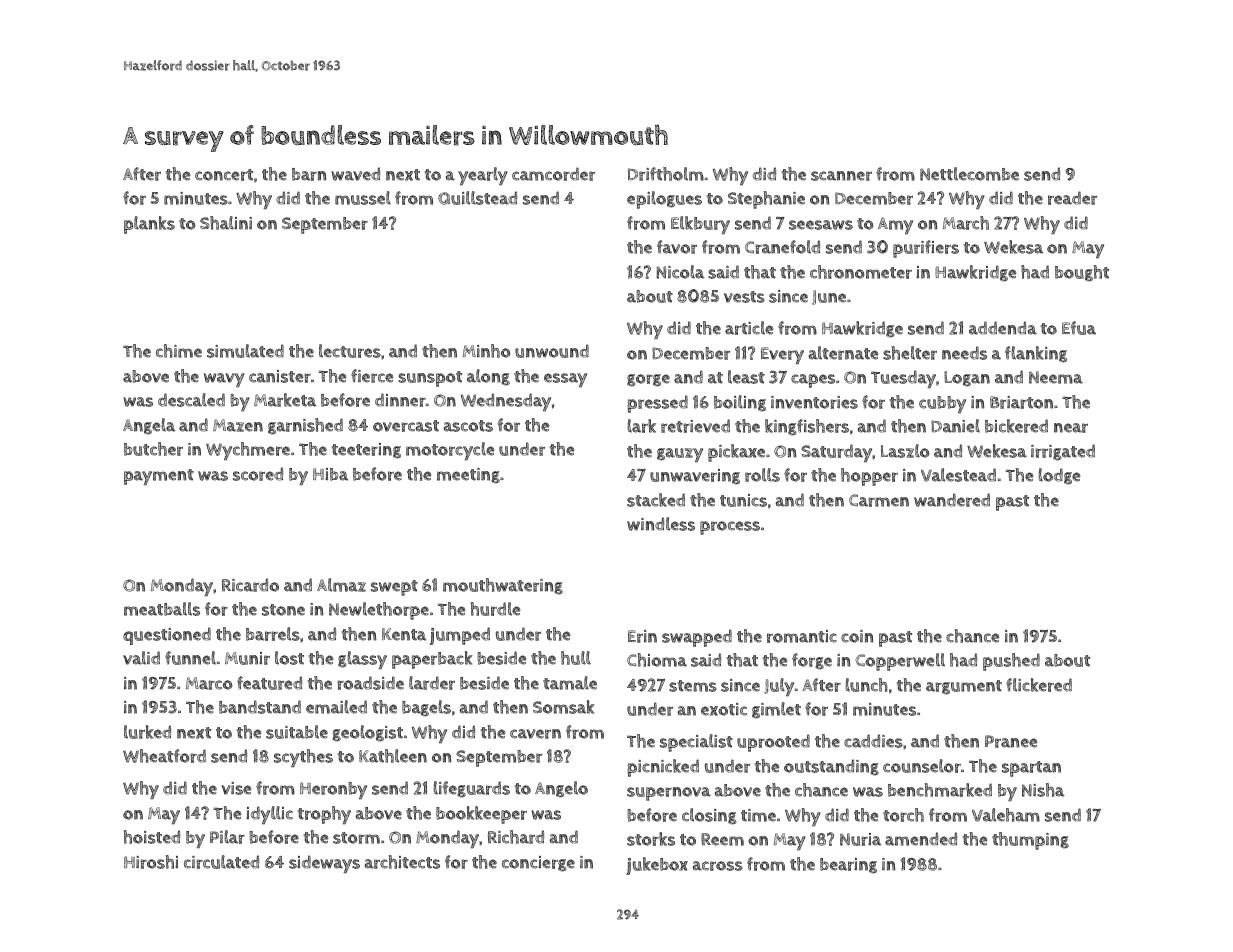  What do you see at coordinates (744, 297) in the document?
I see `vests` at bounding box center [744, 297].
